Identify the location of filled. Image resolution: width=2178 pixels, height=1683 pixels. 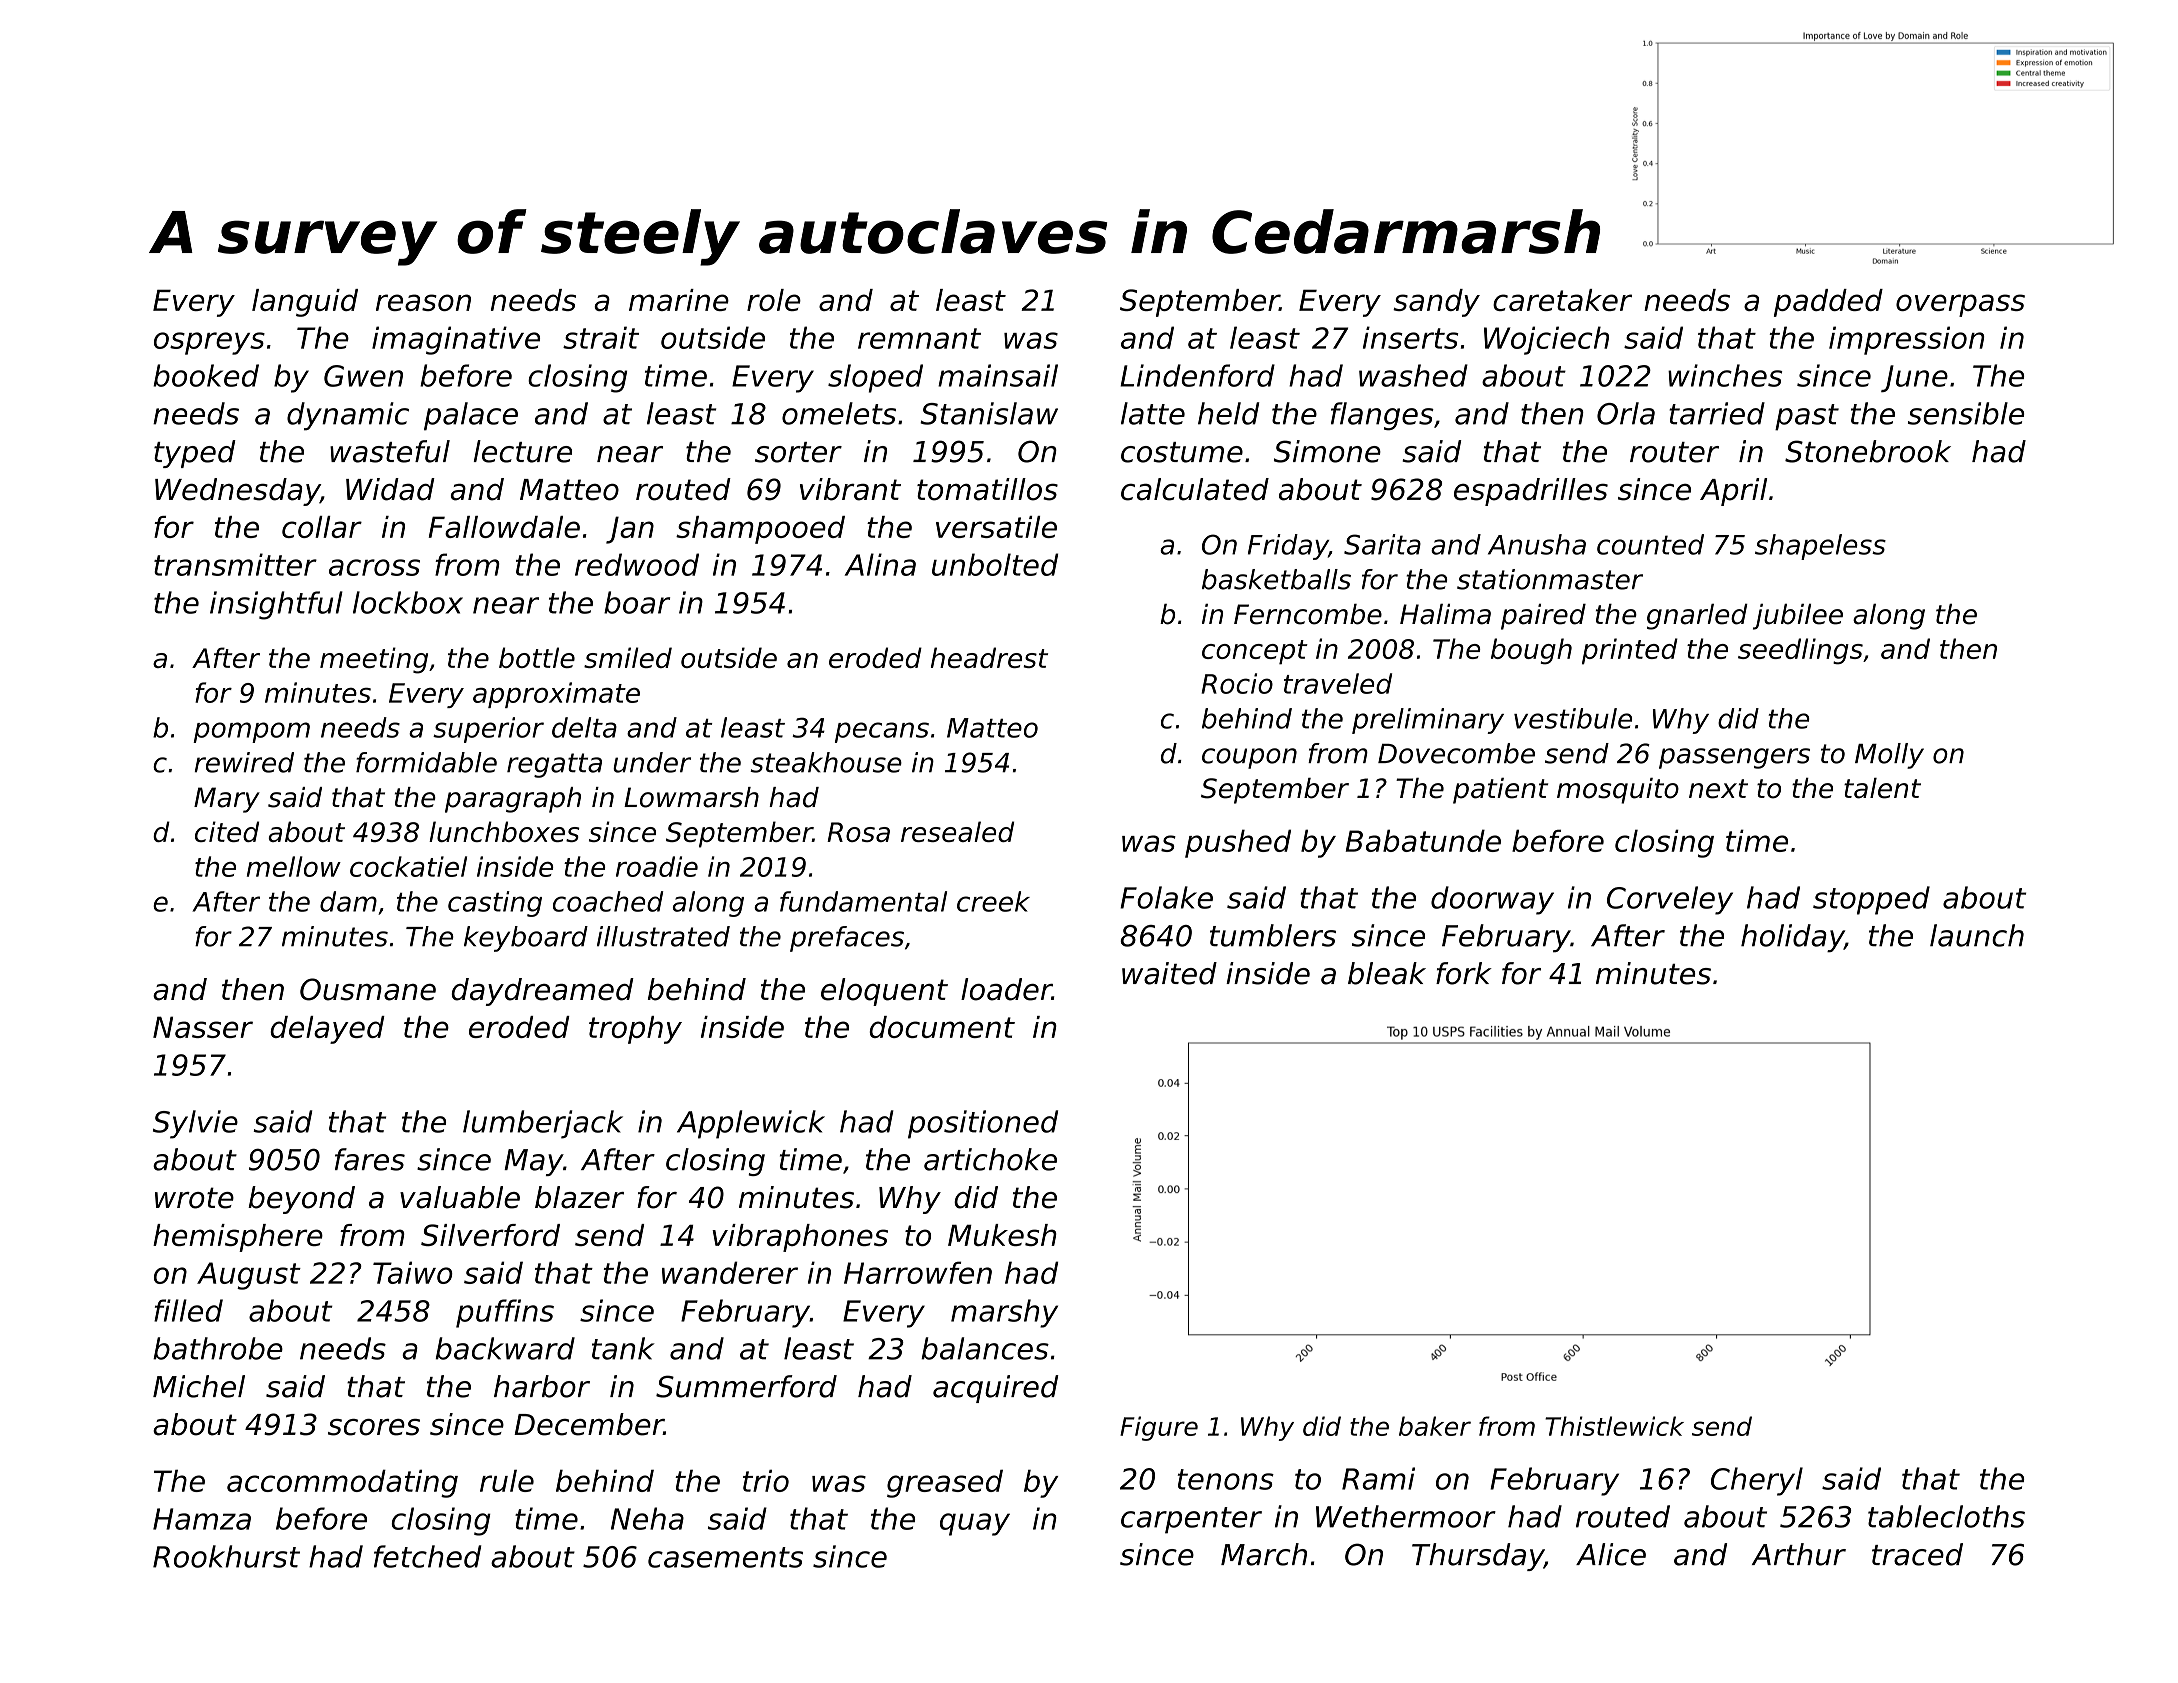
(188, 1310).
